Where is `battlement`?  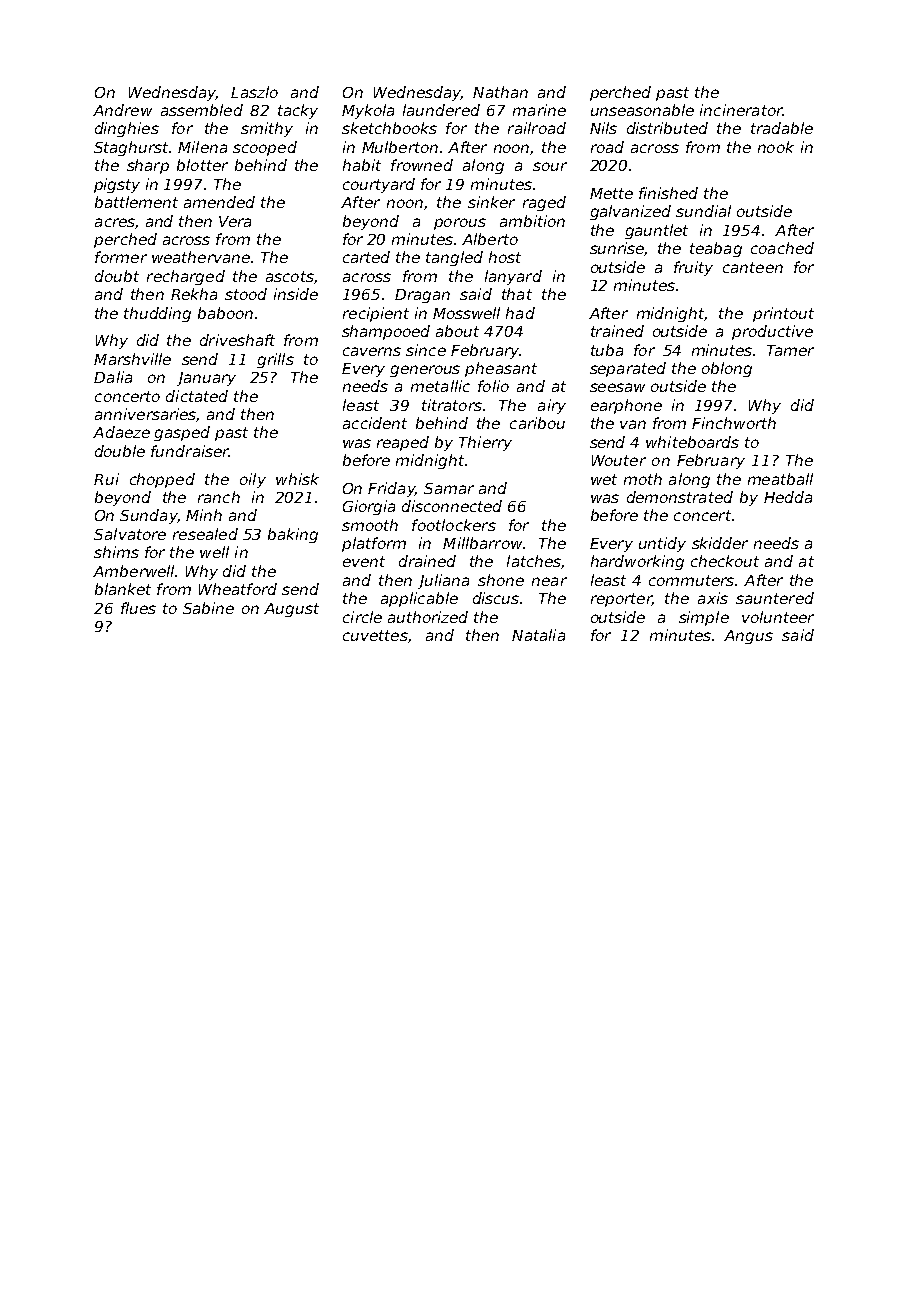
battlement is located at coordinates (136, 202).
